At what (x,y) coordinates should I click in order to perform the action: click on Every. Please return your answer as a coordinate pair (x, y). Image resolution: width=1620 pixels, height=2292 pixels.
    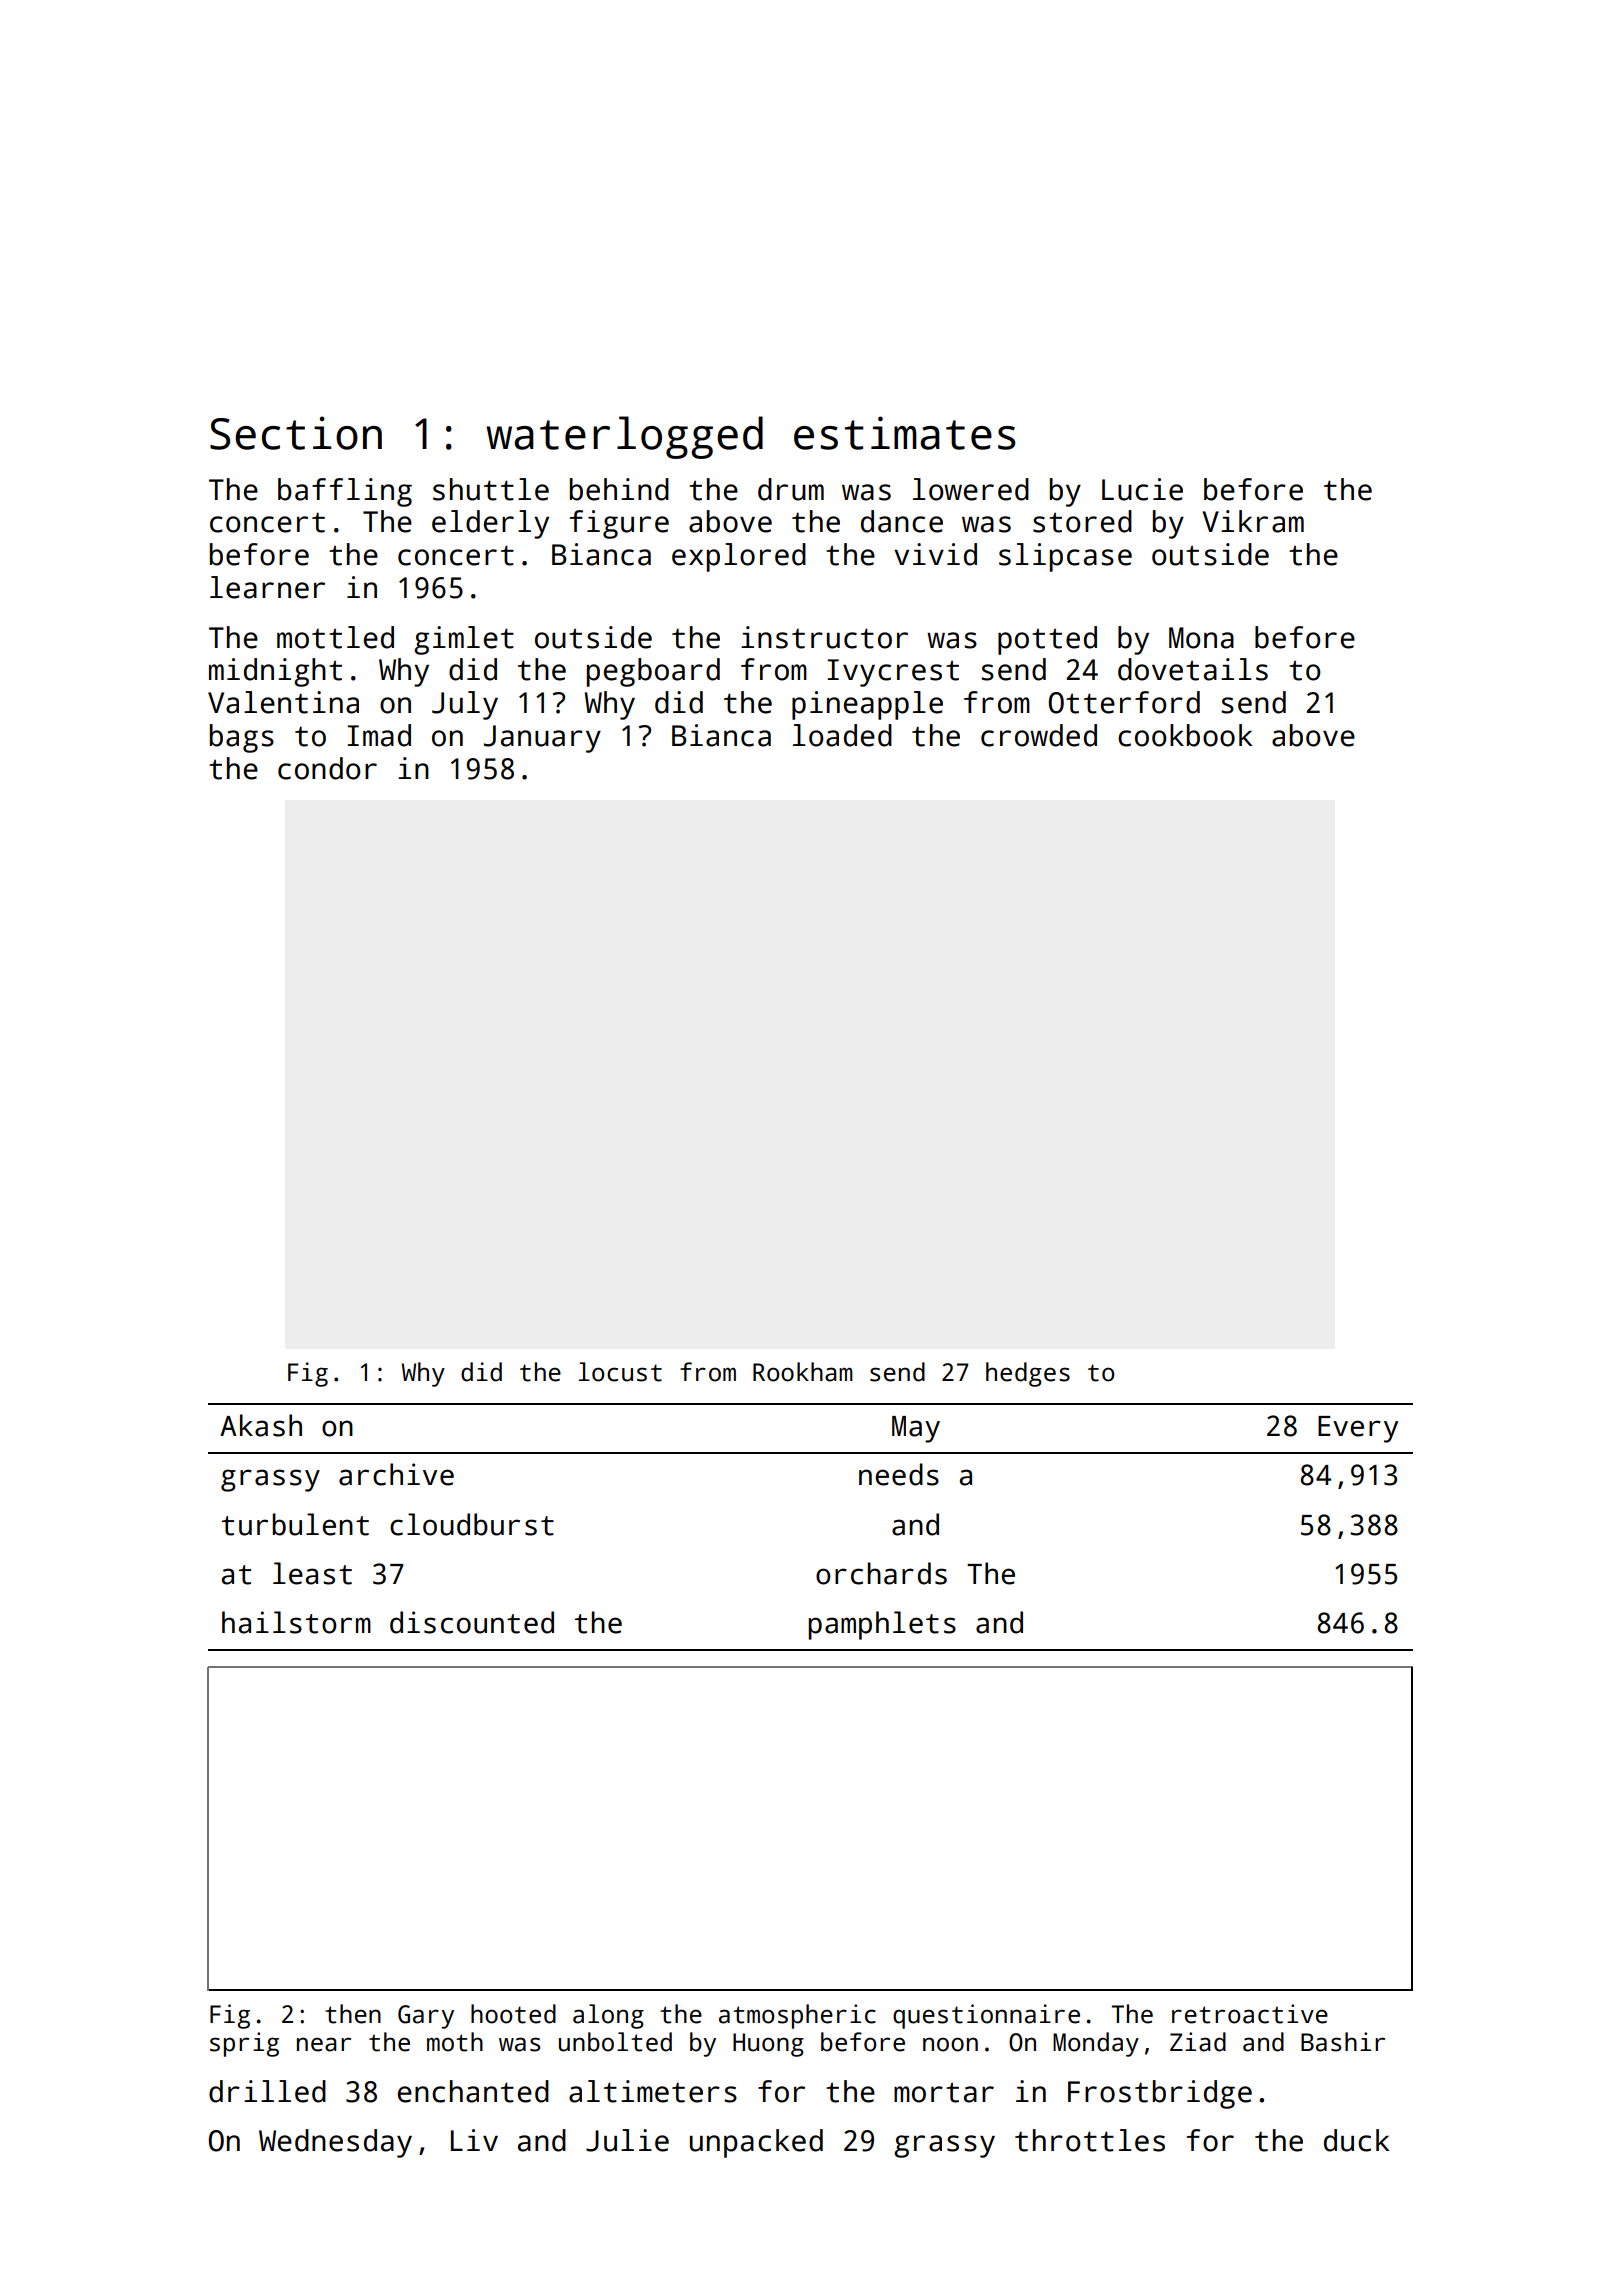
    Looking at the image, I should click on (1358, 1429).
